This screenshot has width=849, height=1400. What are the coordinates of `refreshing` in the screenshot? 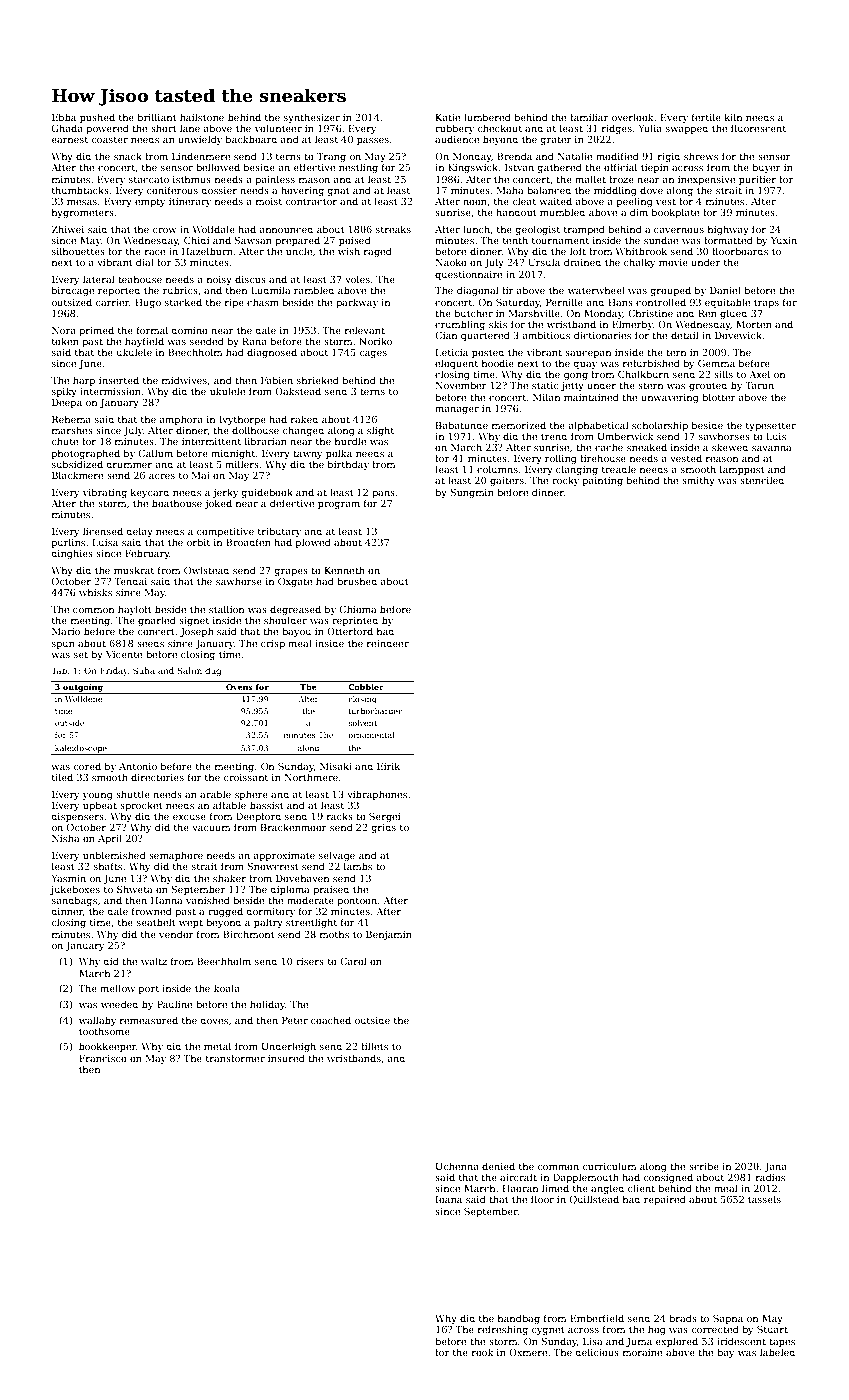 It's located at (503, 1330).
